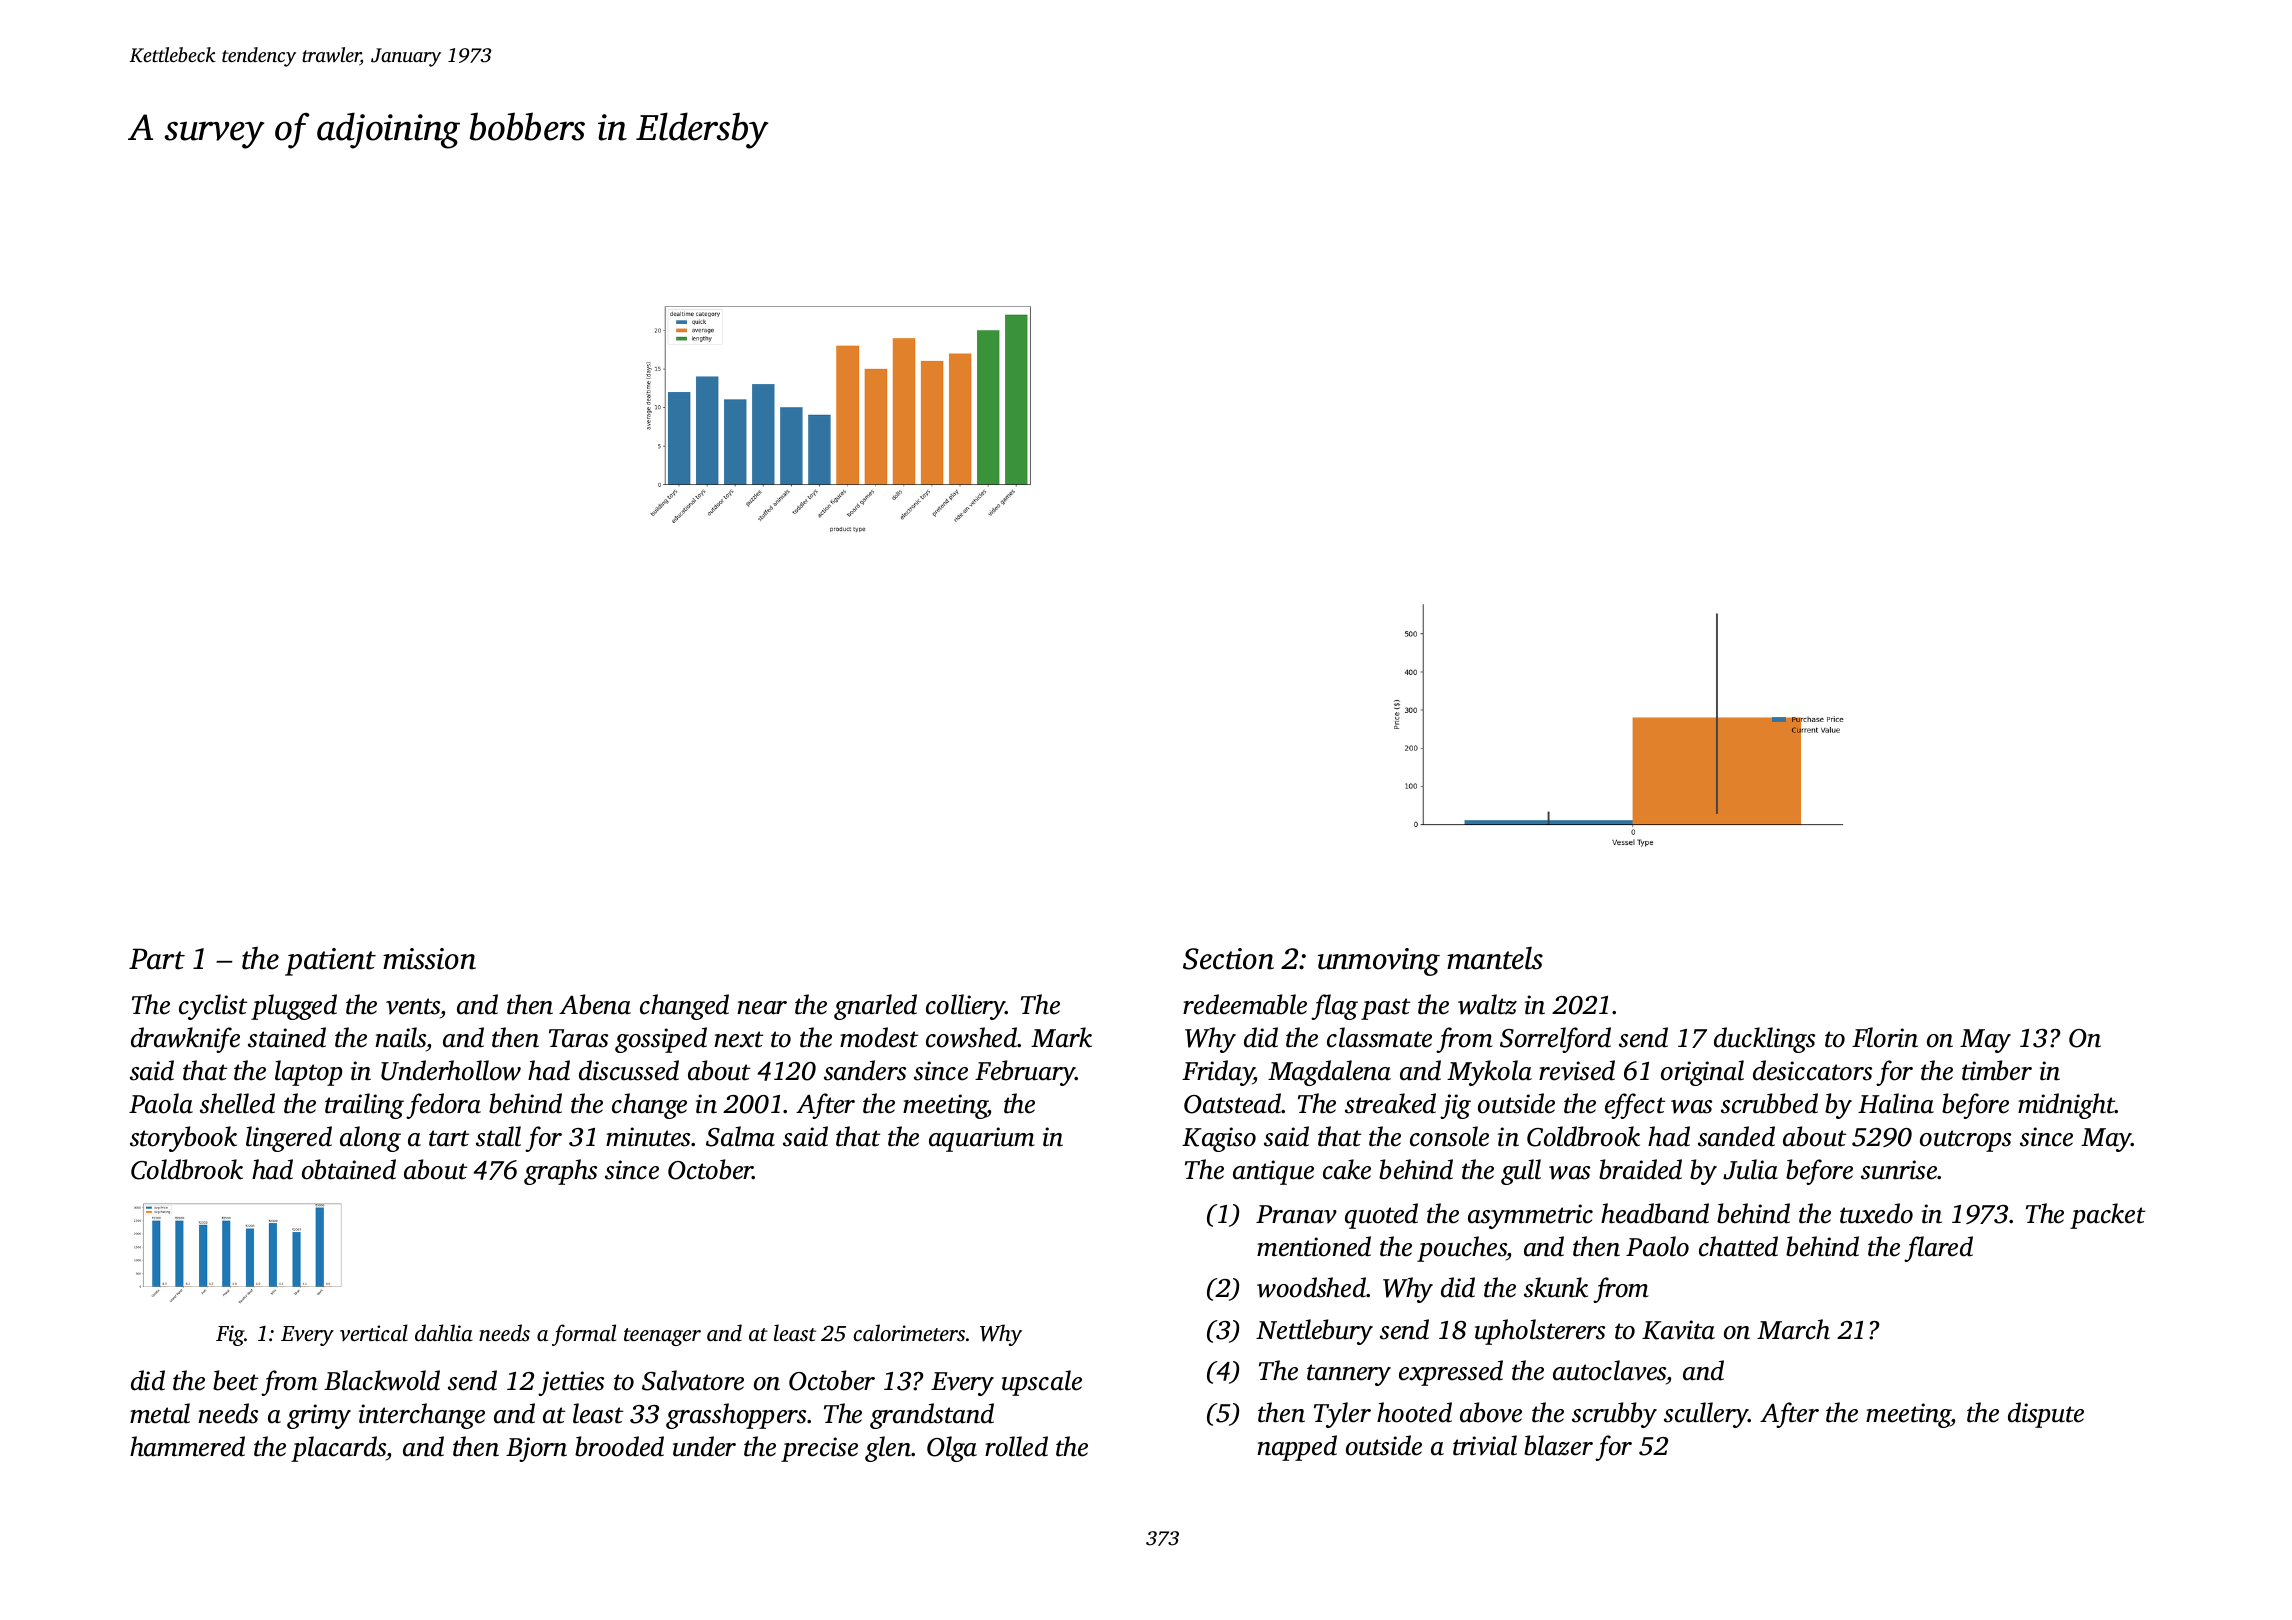 The height and width of the document is (1620, 2292). What do you see at coordinates (161, 1103) in the document?
I see `Paola` at bounding box center [161, 1103].
